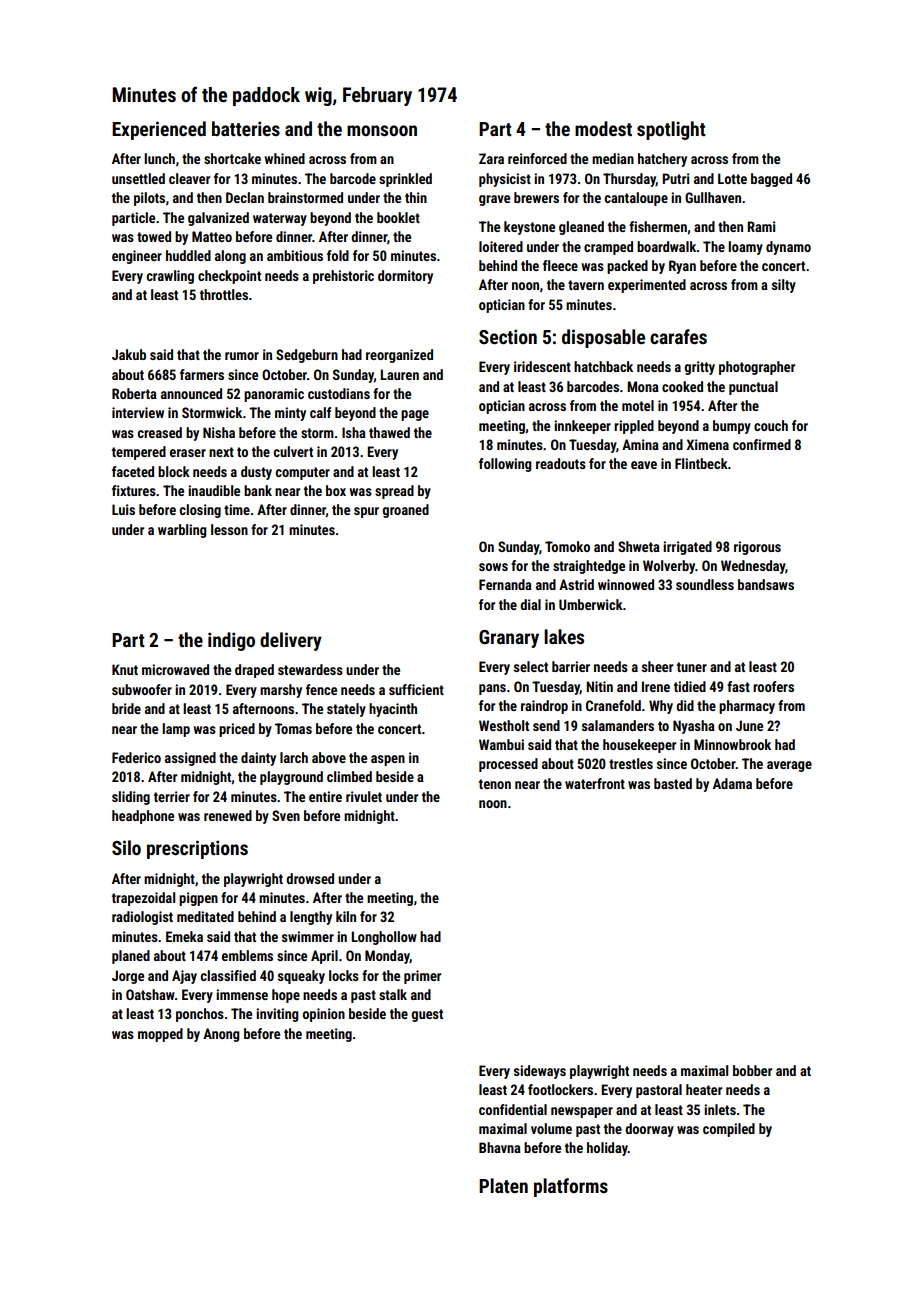 The image size is (924, 1308). Describe the element at coordinates (182, 531) in the screenshot. I see `warbling` at that location.
